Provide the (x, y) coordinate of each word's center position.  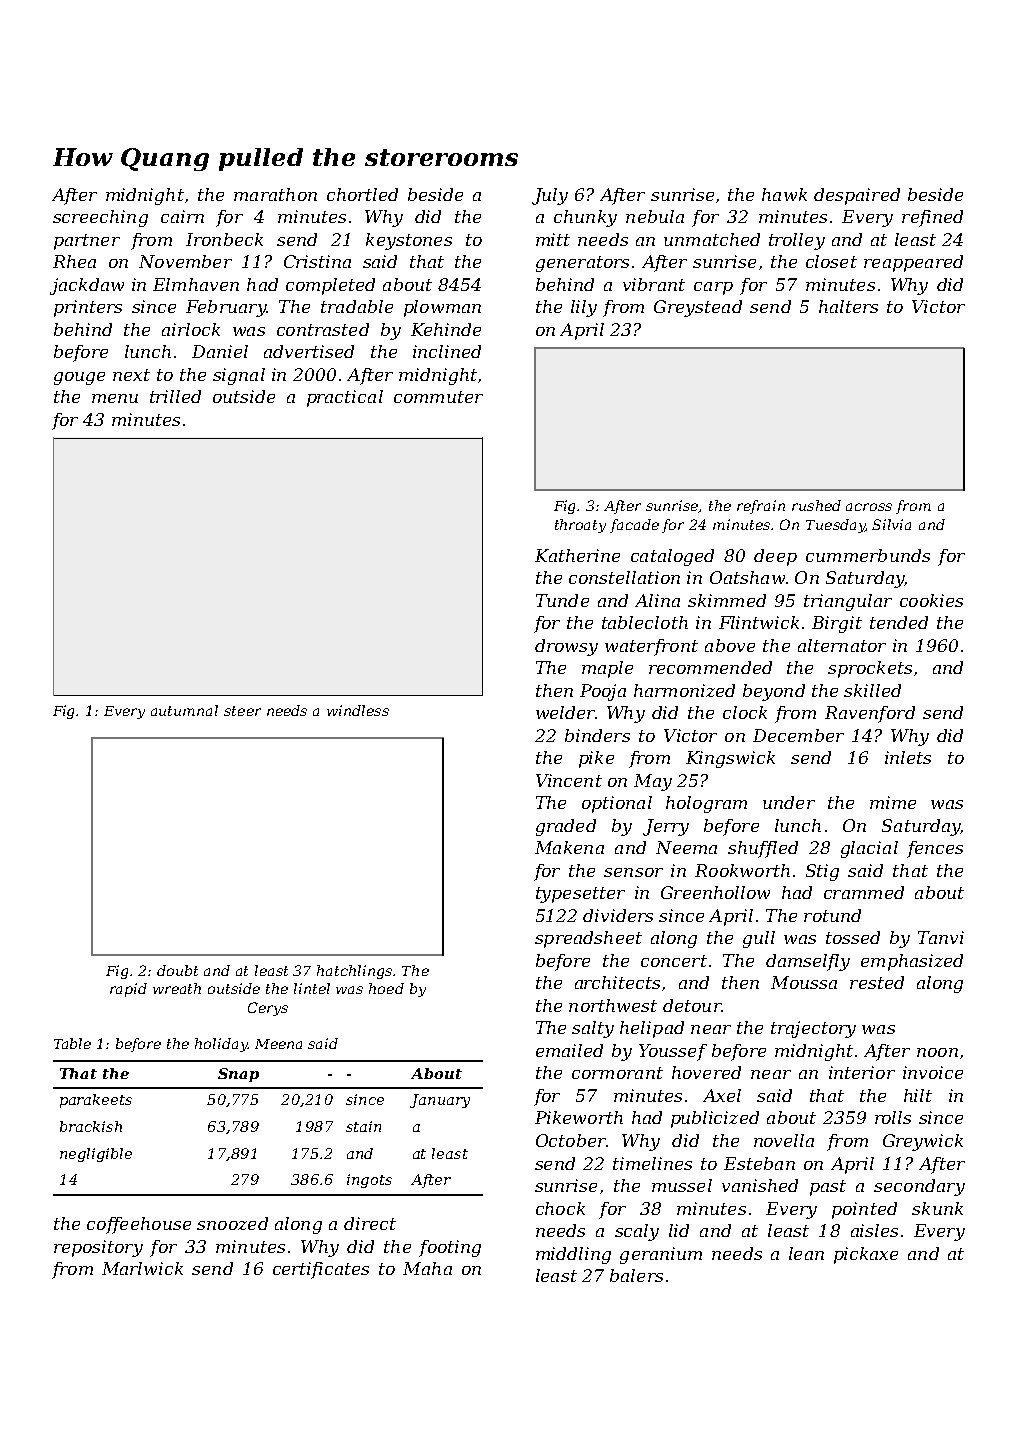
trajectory (813, 1029)
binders (597, 735)
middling (573, 1255)
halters (848, 306)
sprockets (870, 669)
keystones (409, 241)
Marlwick (142, 1268)
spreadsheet (588, 939)
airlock (191, 329)
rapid (128, 990)
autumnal (184, 710)
